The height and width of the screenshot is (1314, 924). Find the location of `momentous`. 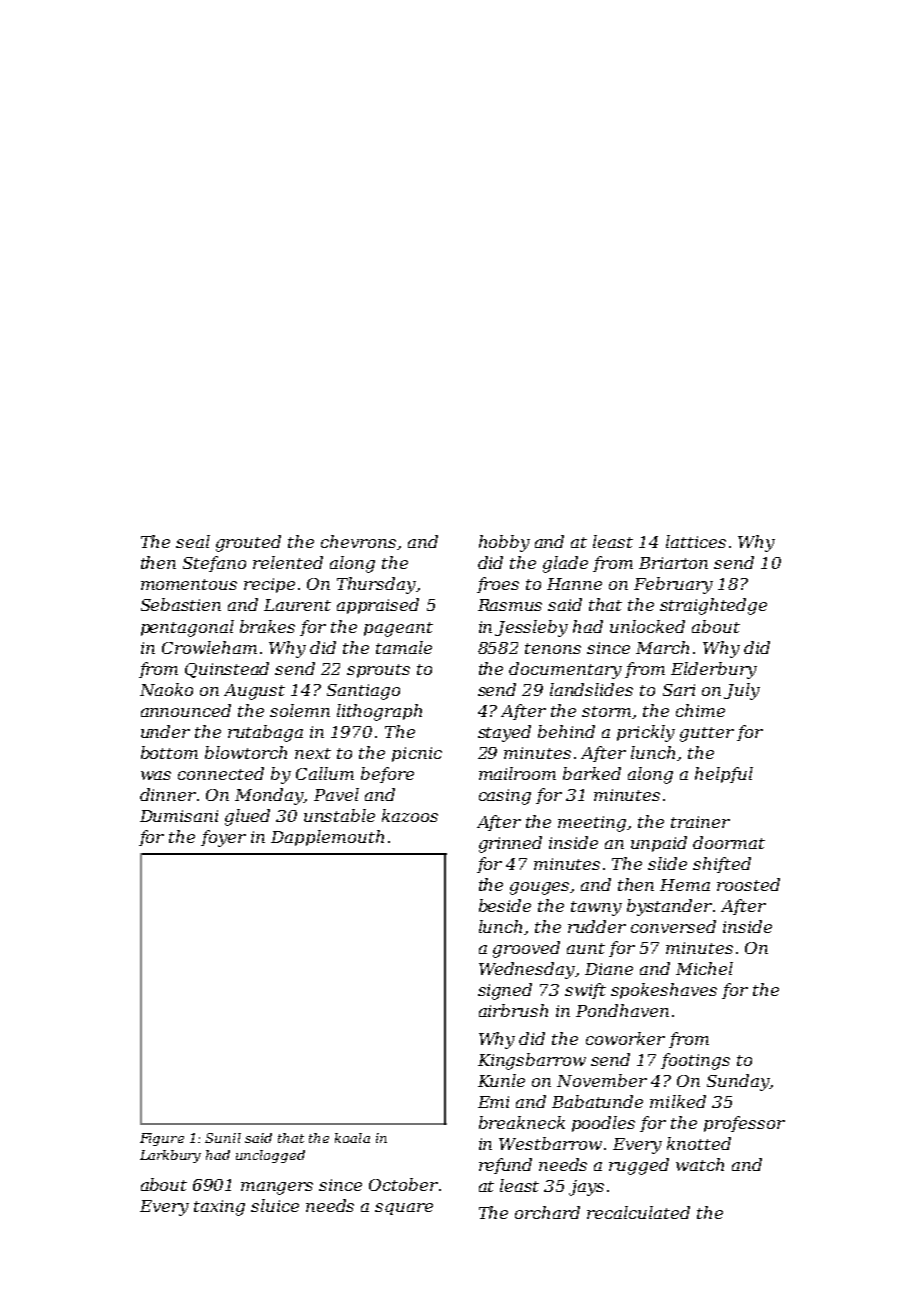

momentous is located at coordinates (189, 584).
